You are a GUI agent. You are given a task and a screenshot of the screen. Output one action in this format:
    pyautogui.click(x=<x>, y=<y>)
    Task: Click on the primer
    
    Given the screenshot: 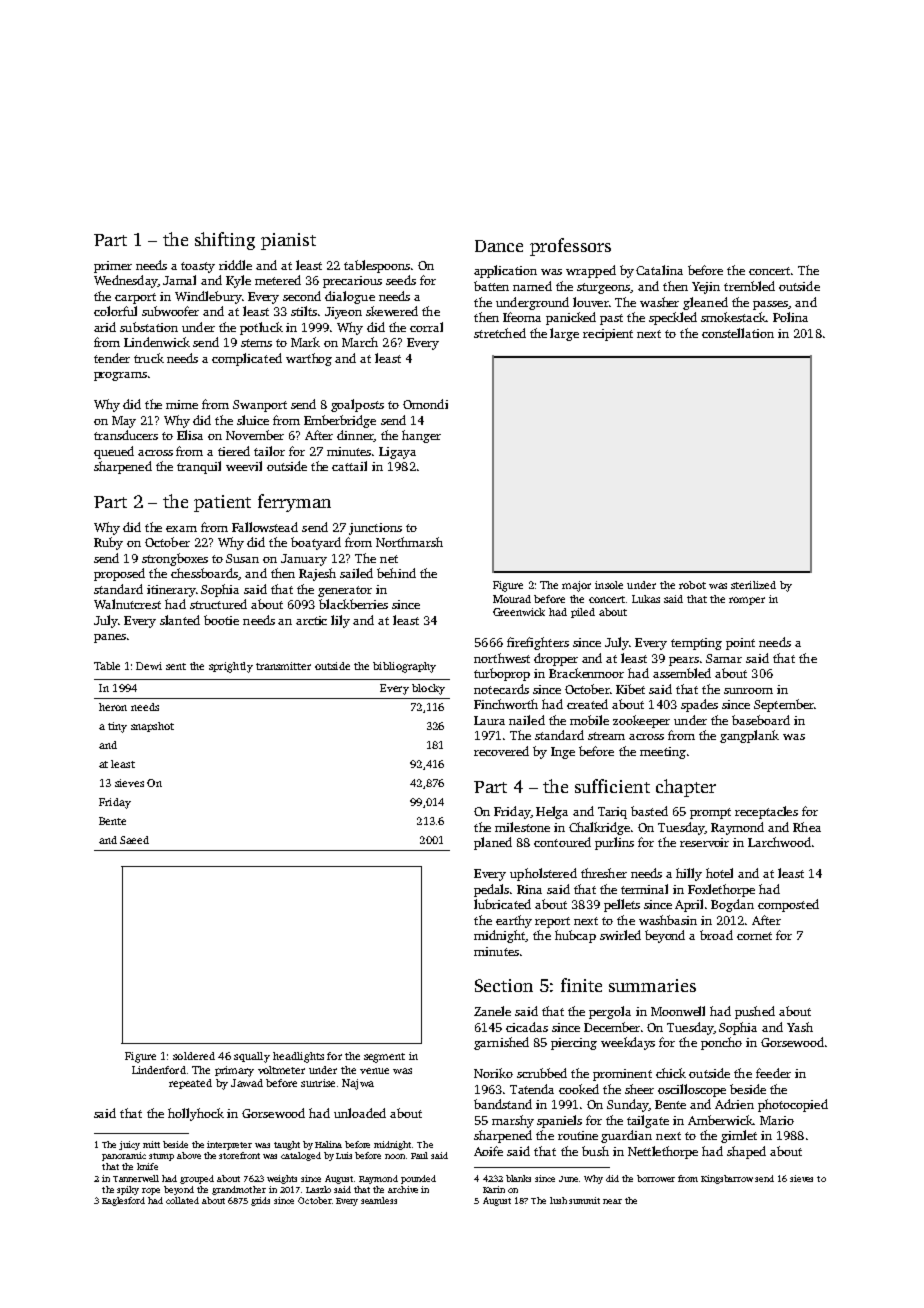 What is the action you would take?
    pyautogui.click(x=113, y=267)
